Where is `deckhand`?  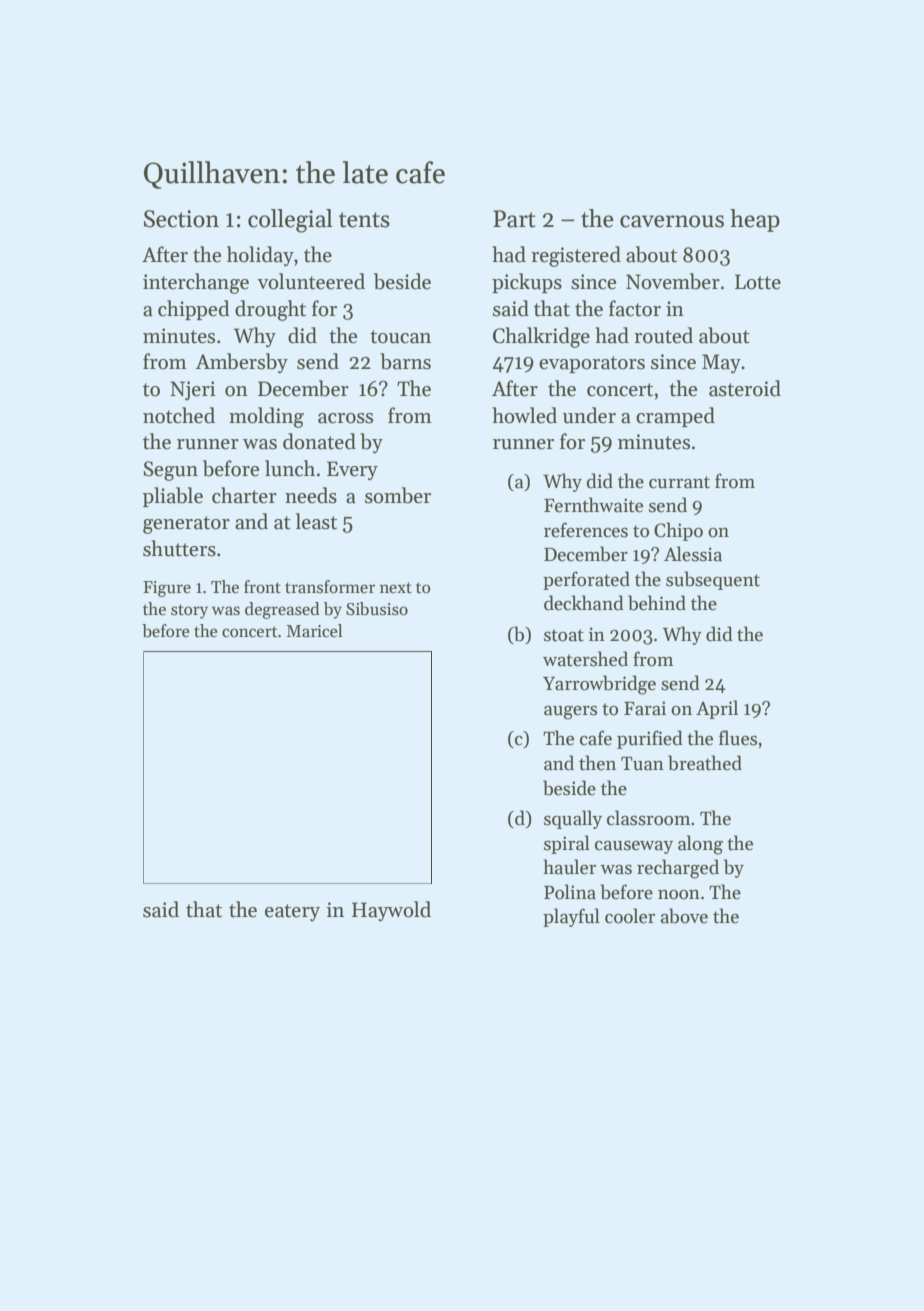 deckhand is located at coordinates (584, 603).
